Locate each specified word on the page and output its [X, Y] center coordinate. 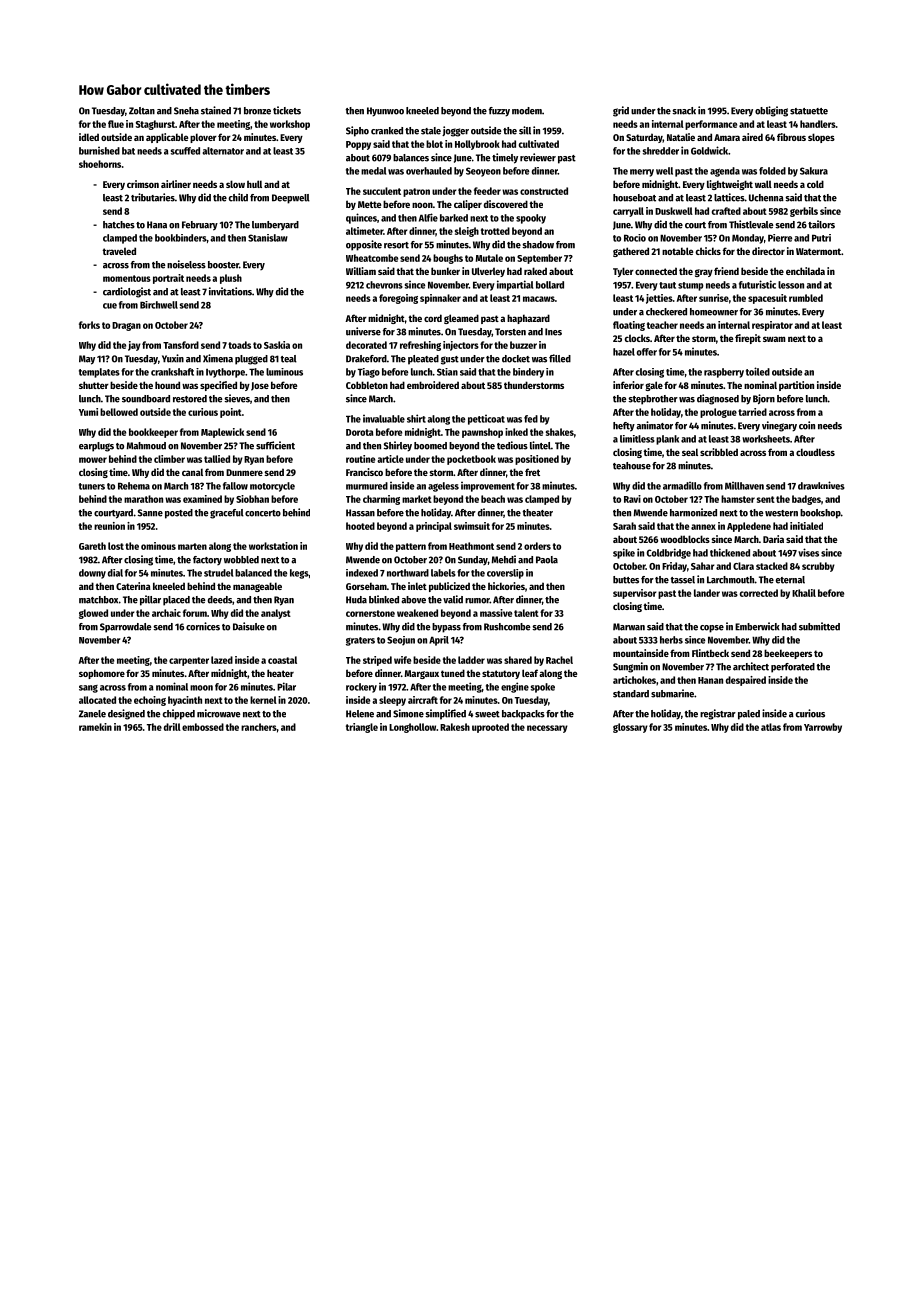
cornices [203, 626]
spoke [543, 688]
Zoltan [142, 111]
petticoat [486, 420]
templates [99, 373]
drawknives [821, 485]
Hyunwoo [385, 112]
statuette [809, 111]
